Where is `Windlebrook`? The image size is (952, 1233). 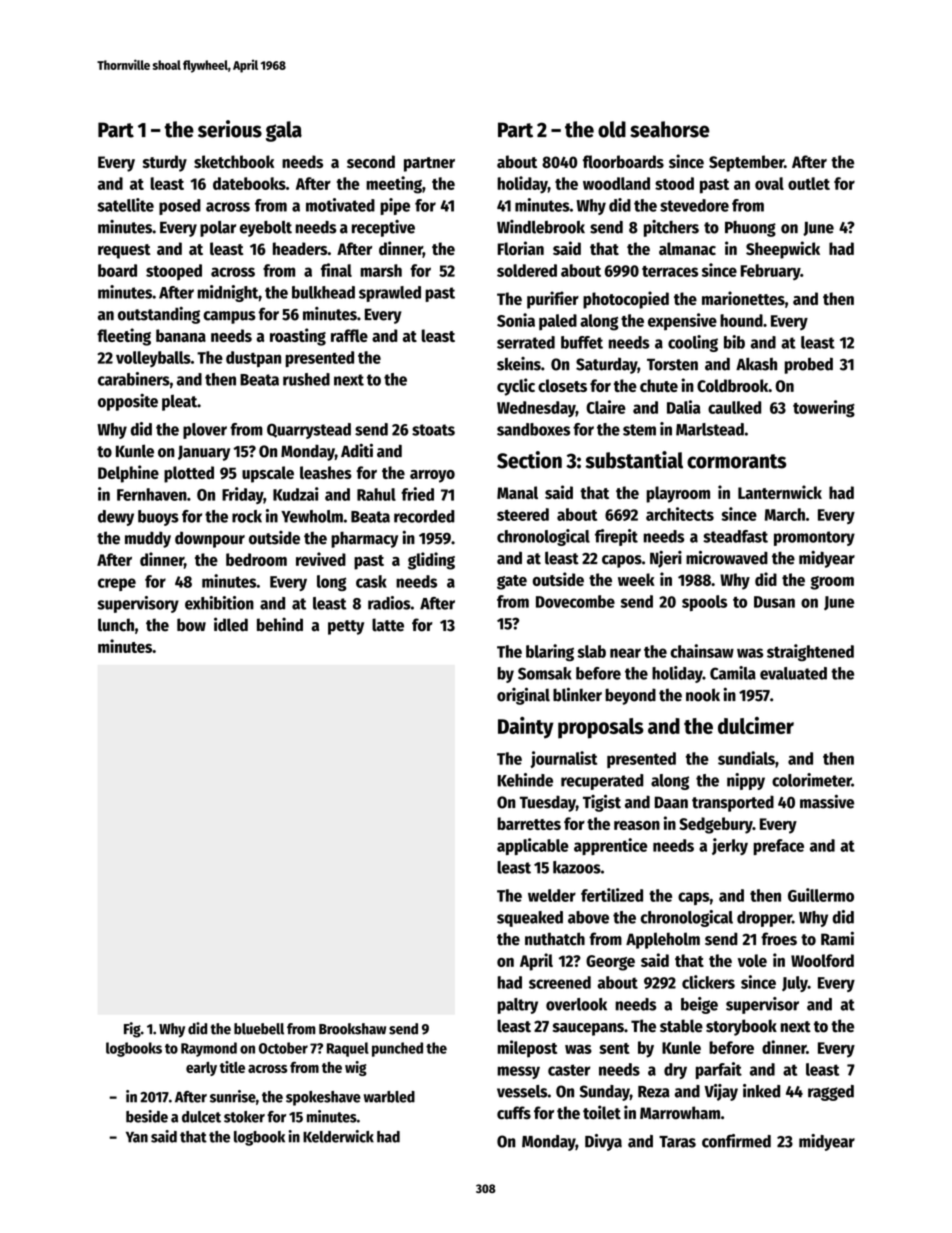 Windlebrook is located at coordinates (541, 227).
